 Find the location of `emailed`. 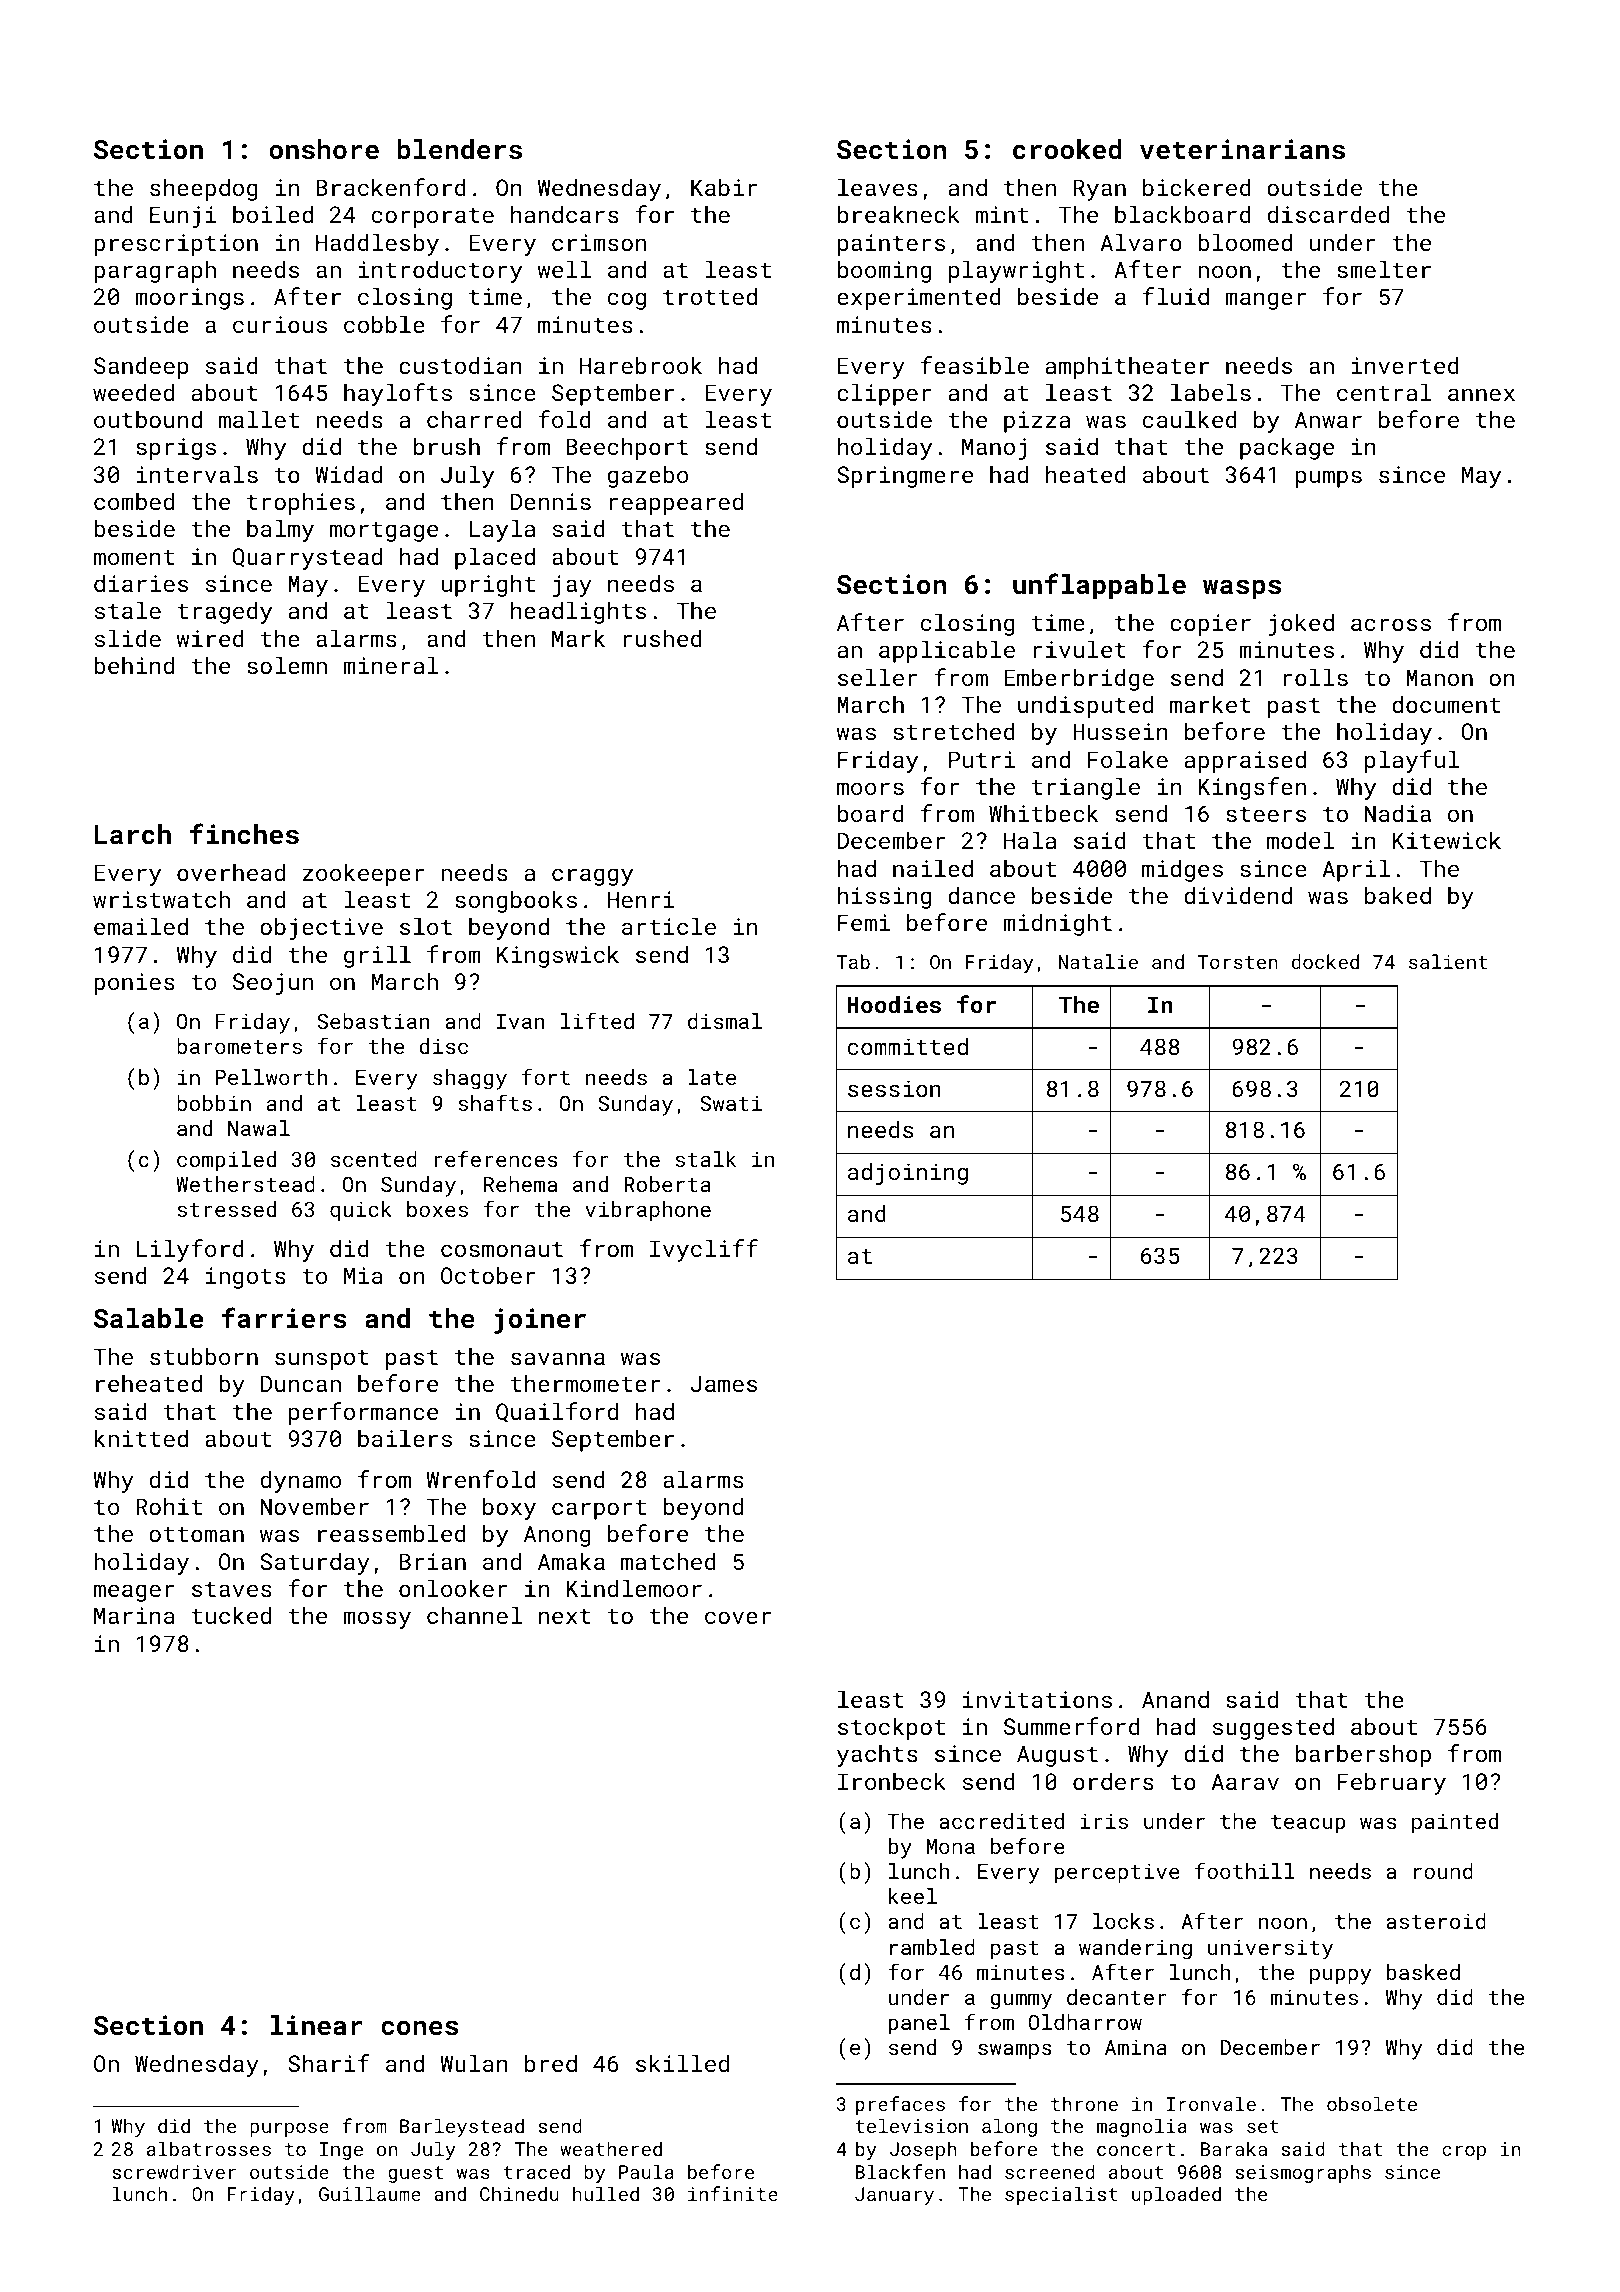

emailed is located at coordinates (141, 926).
